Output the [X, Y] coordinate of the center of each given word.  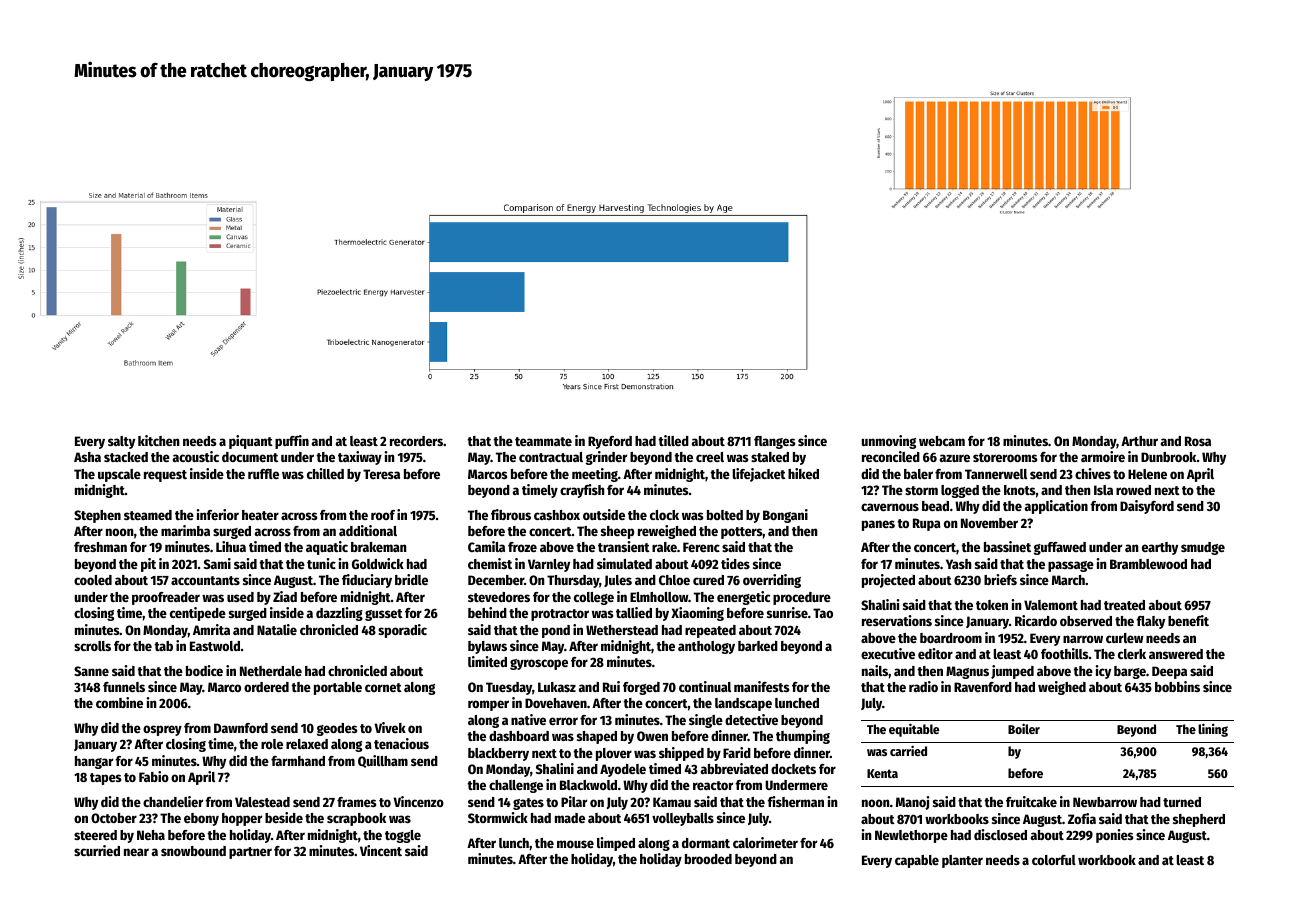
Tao [823, 613]
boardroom [951, 638]
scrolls [92, 646]
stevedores [499, 597]
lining [1213, 730]
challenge [516, 786]
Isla [1103, 490]
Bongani [785, 516]
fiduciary [367, 581]
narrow [1083, 639]
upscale [119, 475]
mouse [575, 844]
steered [95, 835]
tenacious [401, 743]
